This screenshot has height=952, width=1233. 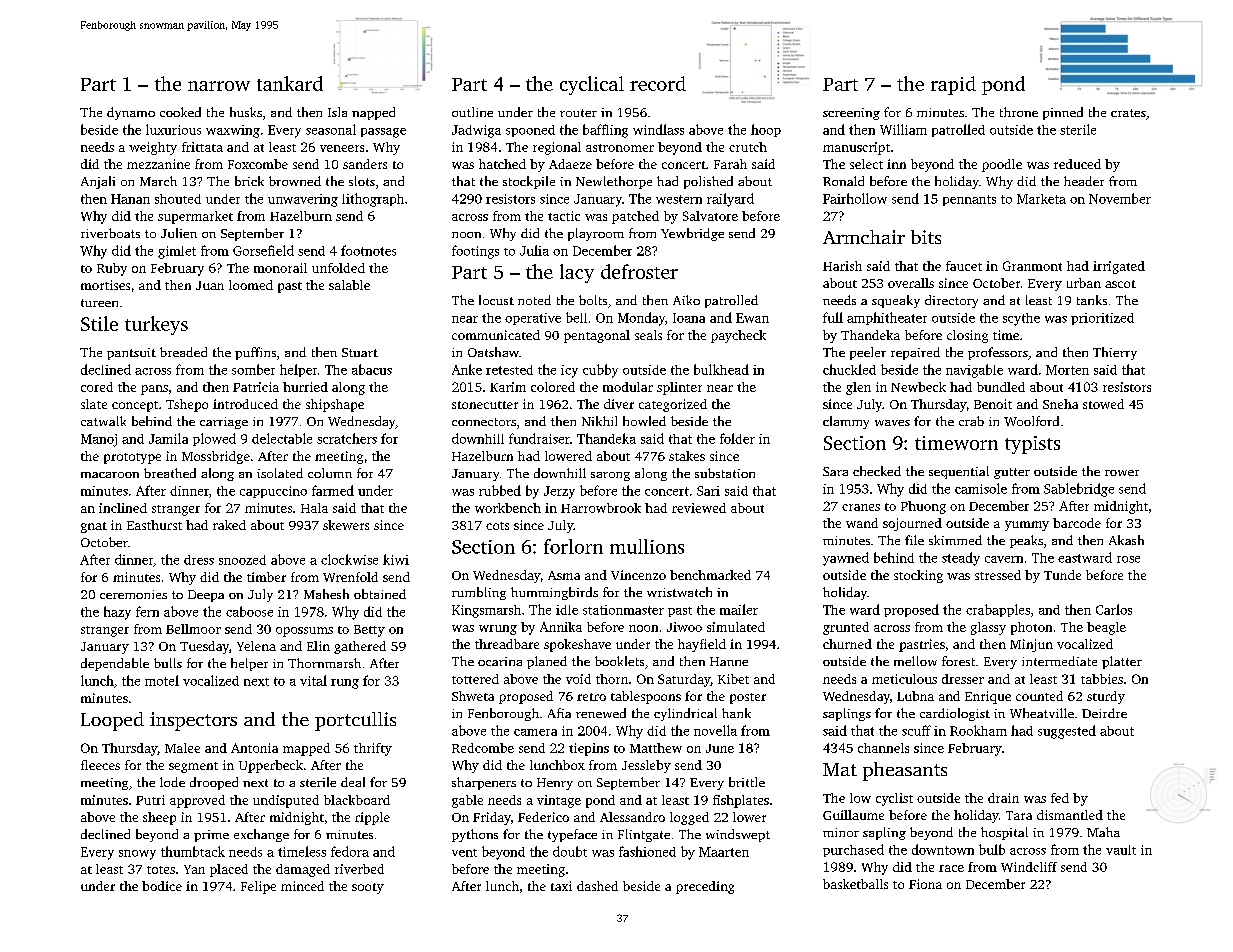 I want to click on vital, so click(x=313, y=680).
